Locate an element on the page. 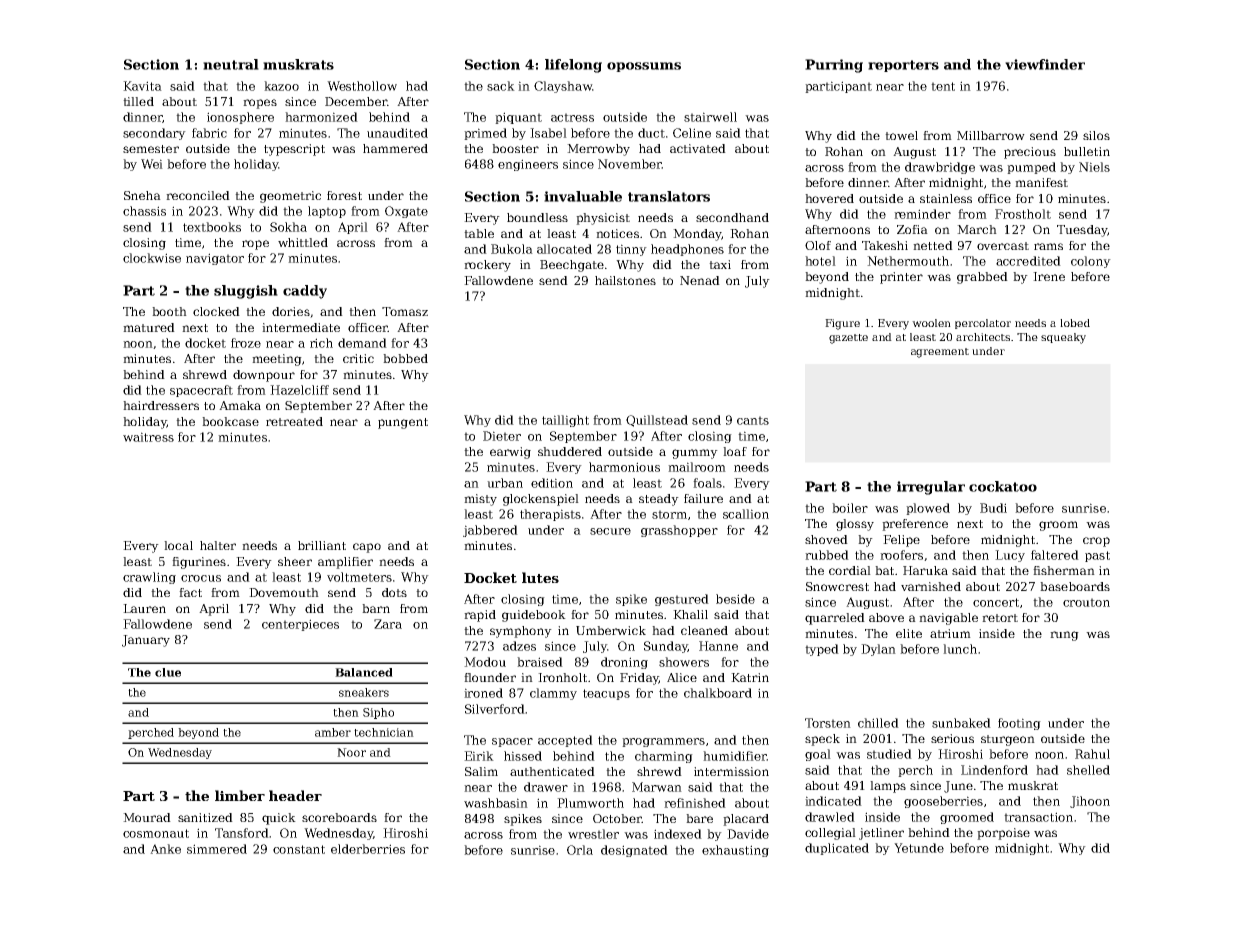 The image size is (1233, 952). fabric is located at coordinates (209, 133).
